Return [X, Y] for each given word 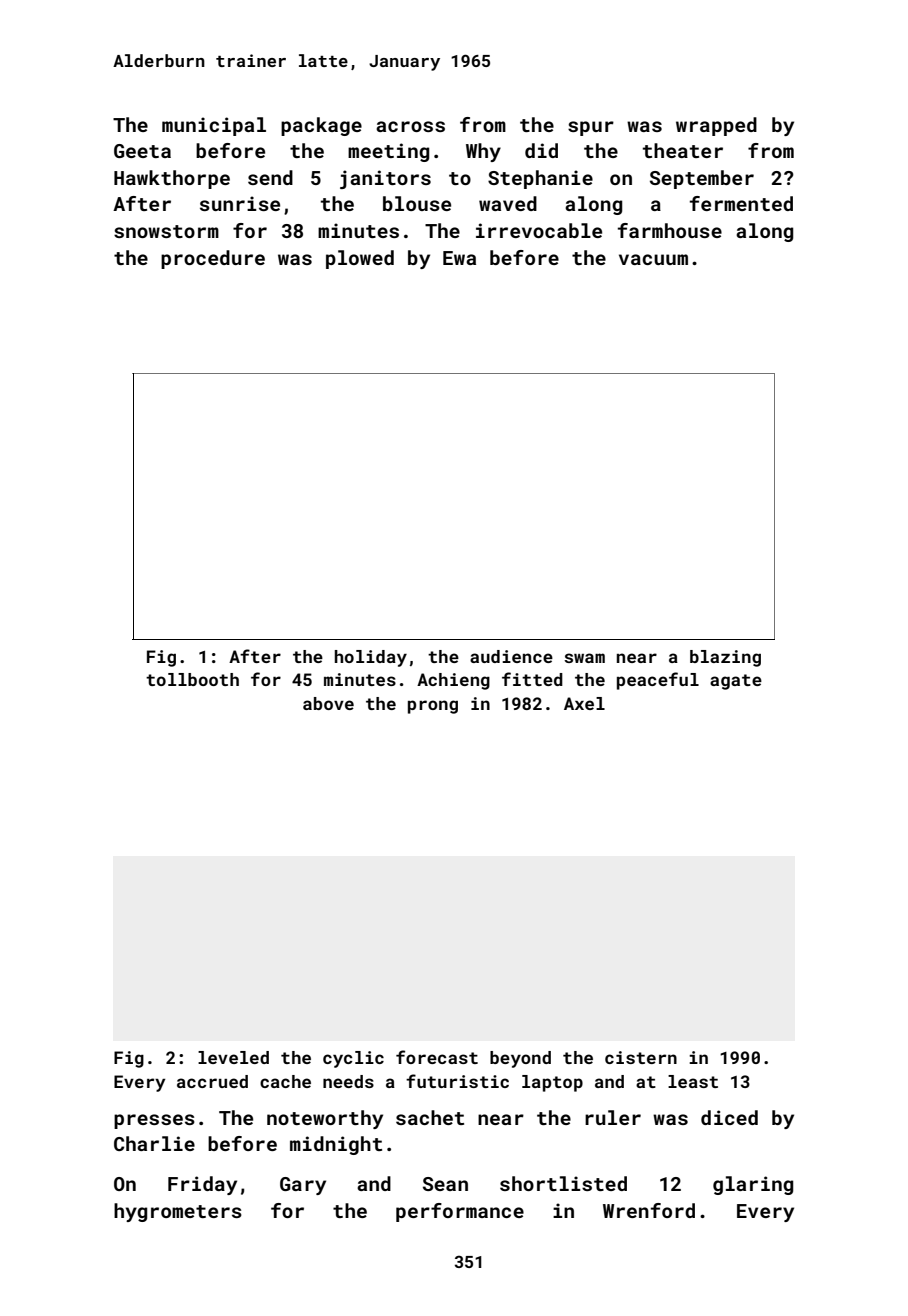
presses [154, 1121]
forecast [437, 1057]
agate [736, 682]
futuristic [457, 1081]
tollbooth [192, 679]
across [410, 126]
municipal [214, 126]
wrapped [716, 126]
